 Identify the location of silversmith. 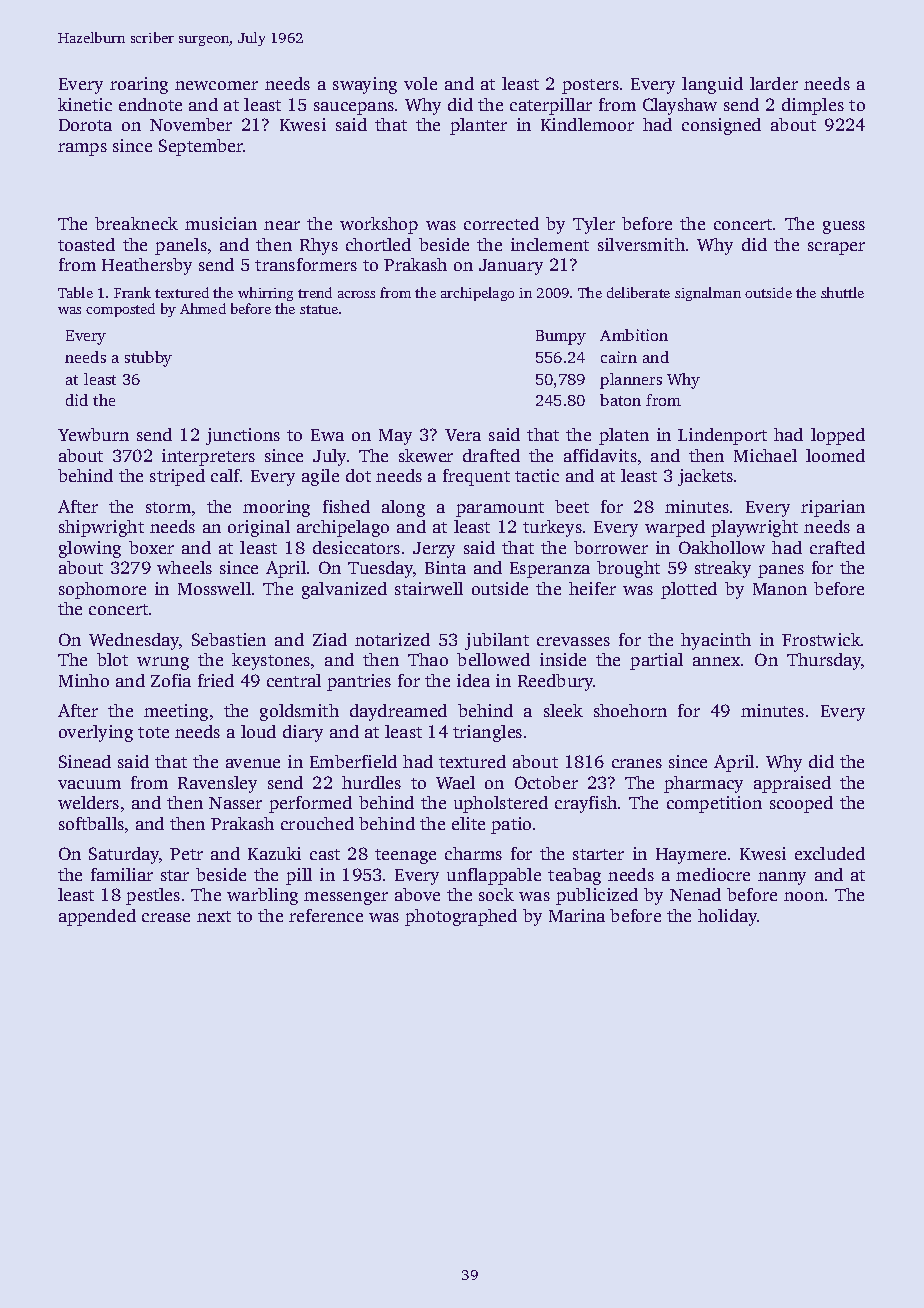
(641, 244).
